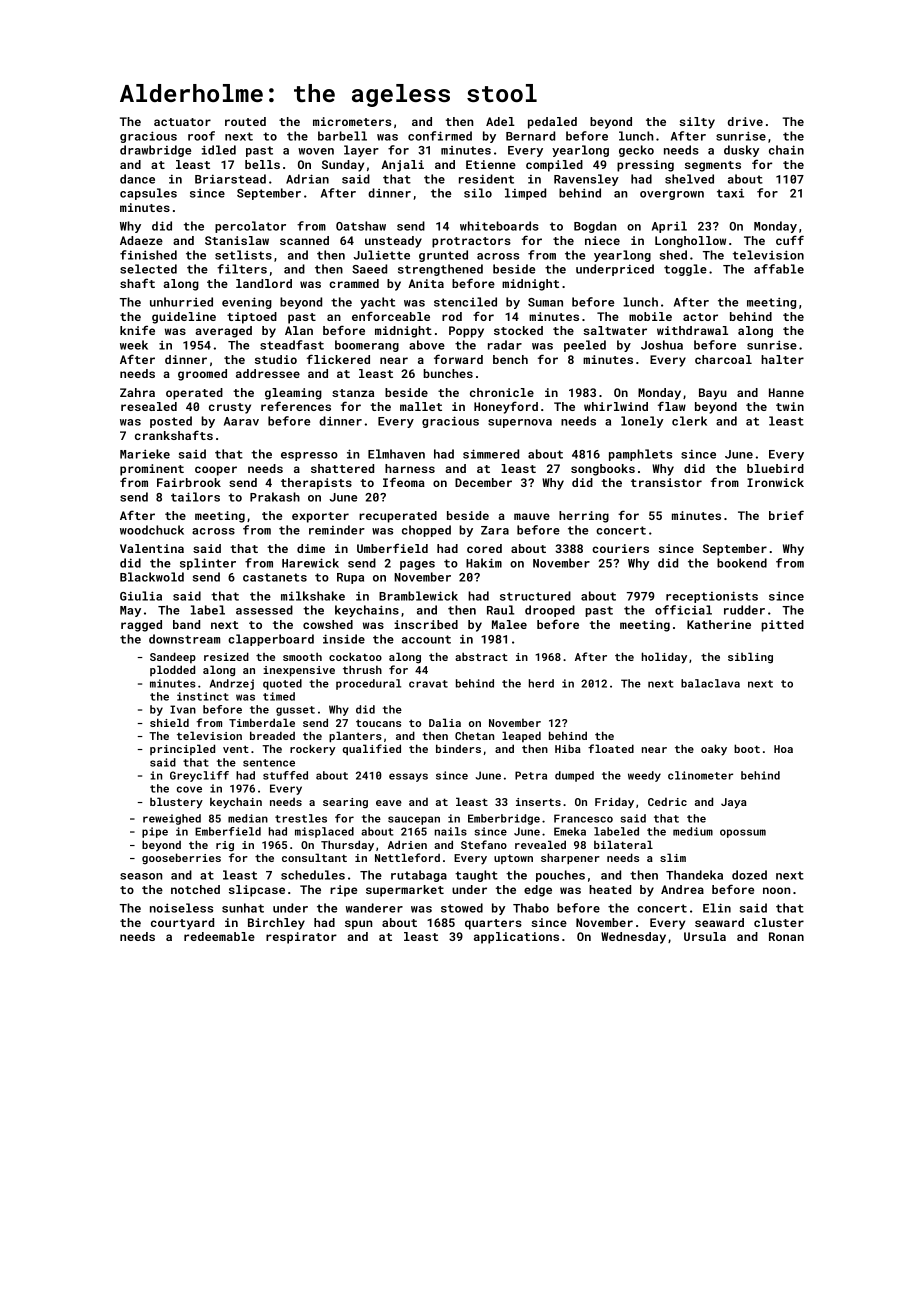 The image size is (924, 1308). I want to click on pitted, so click(782, 626).
